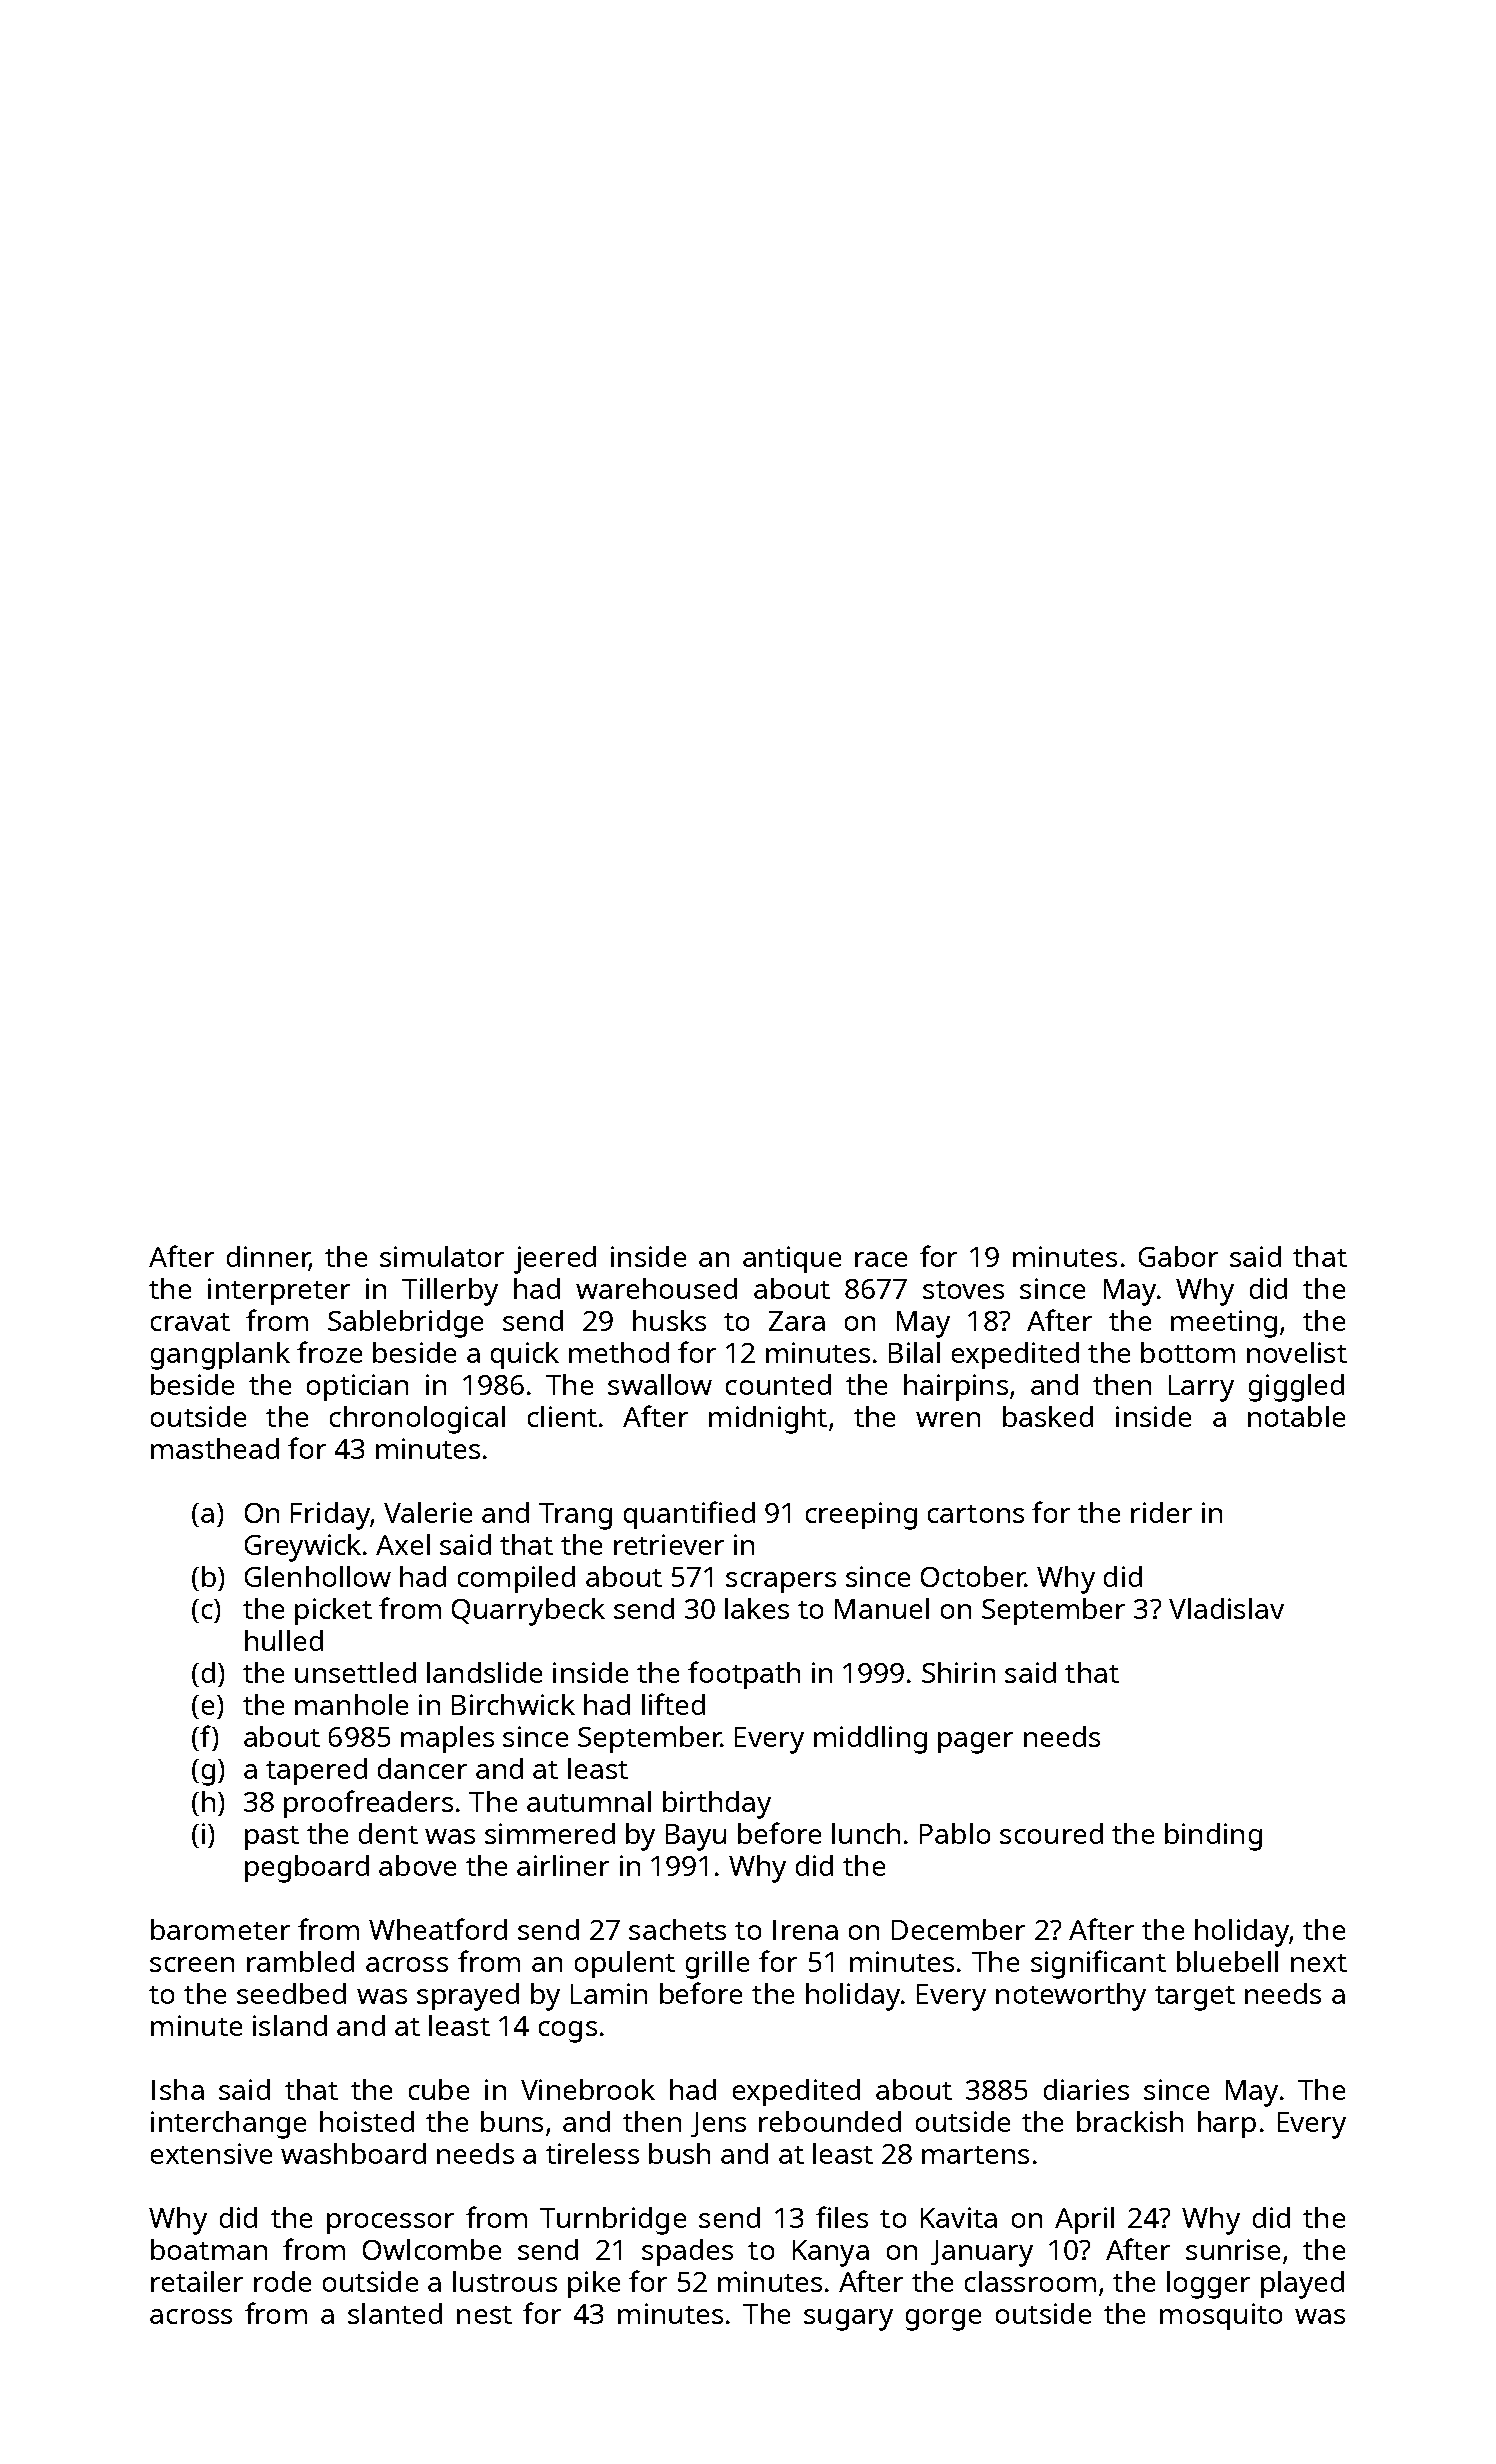 This page has width=1496, height=2464. I want to click on Gabor, so click(1178, 1256).
